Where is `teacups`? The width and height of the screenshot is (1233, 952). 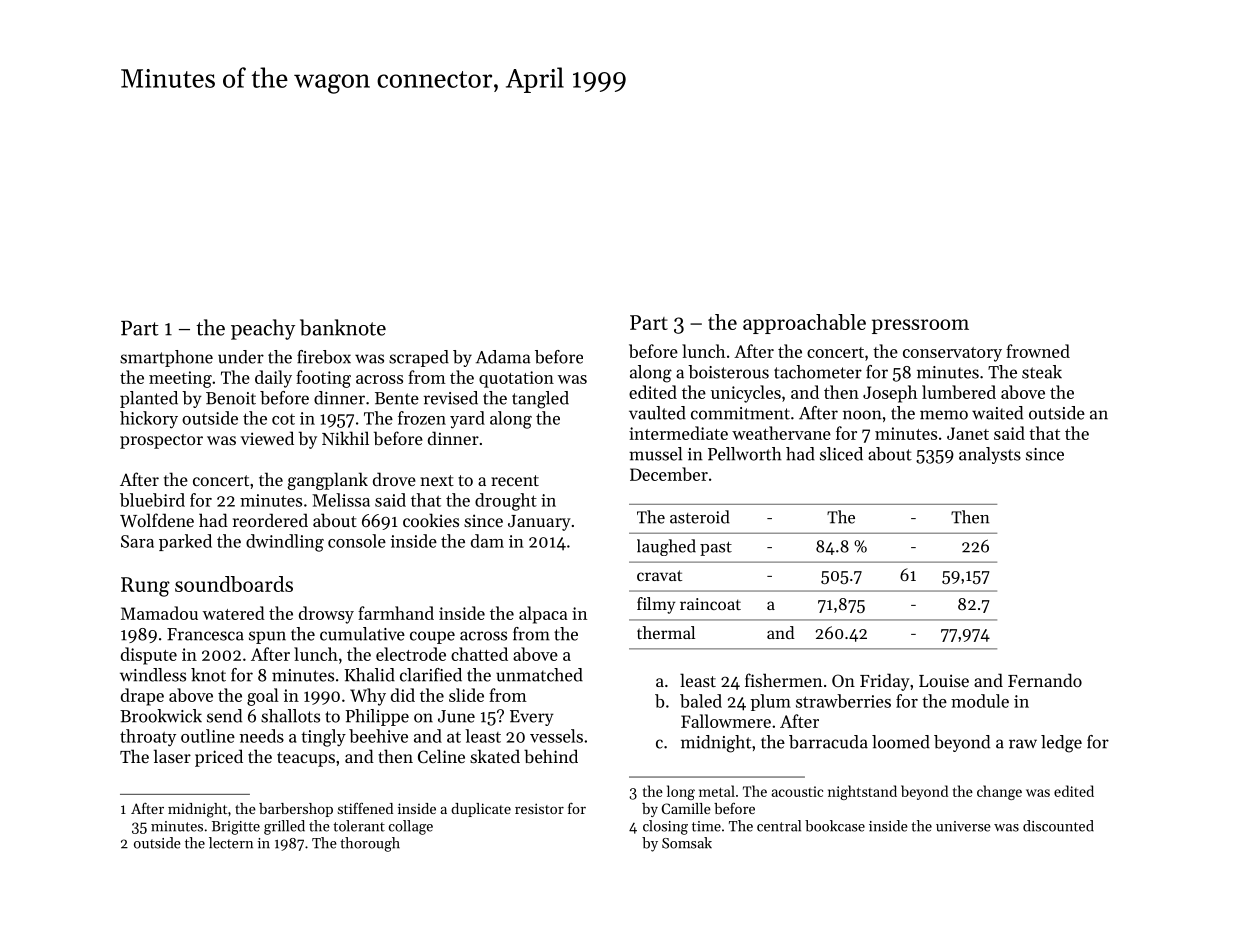
teacups is located at coordinates (306, 759).
